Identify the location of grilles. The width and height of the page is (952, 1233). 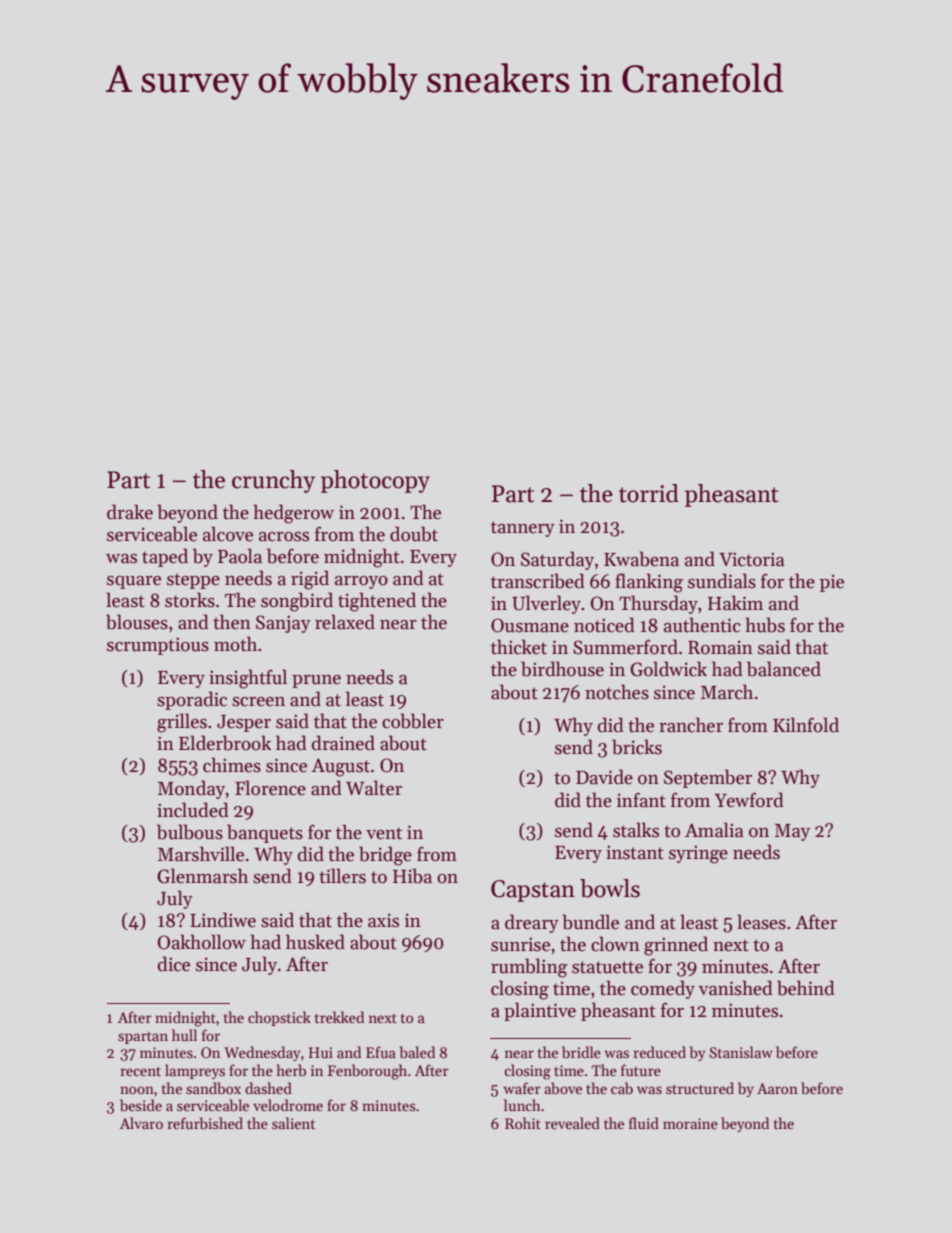
(182, 723).
